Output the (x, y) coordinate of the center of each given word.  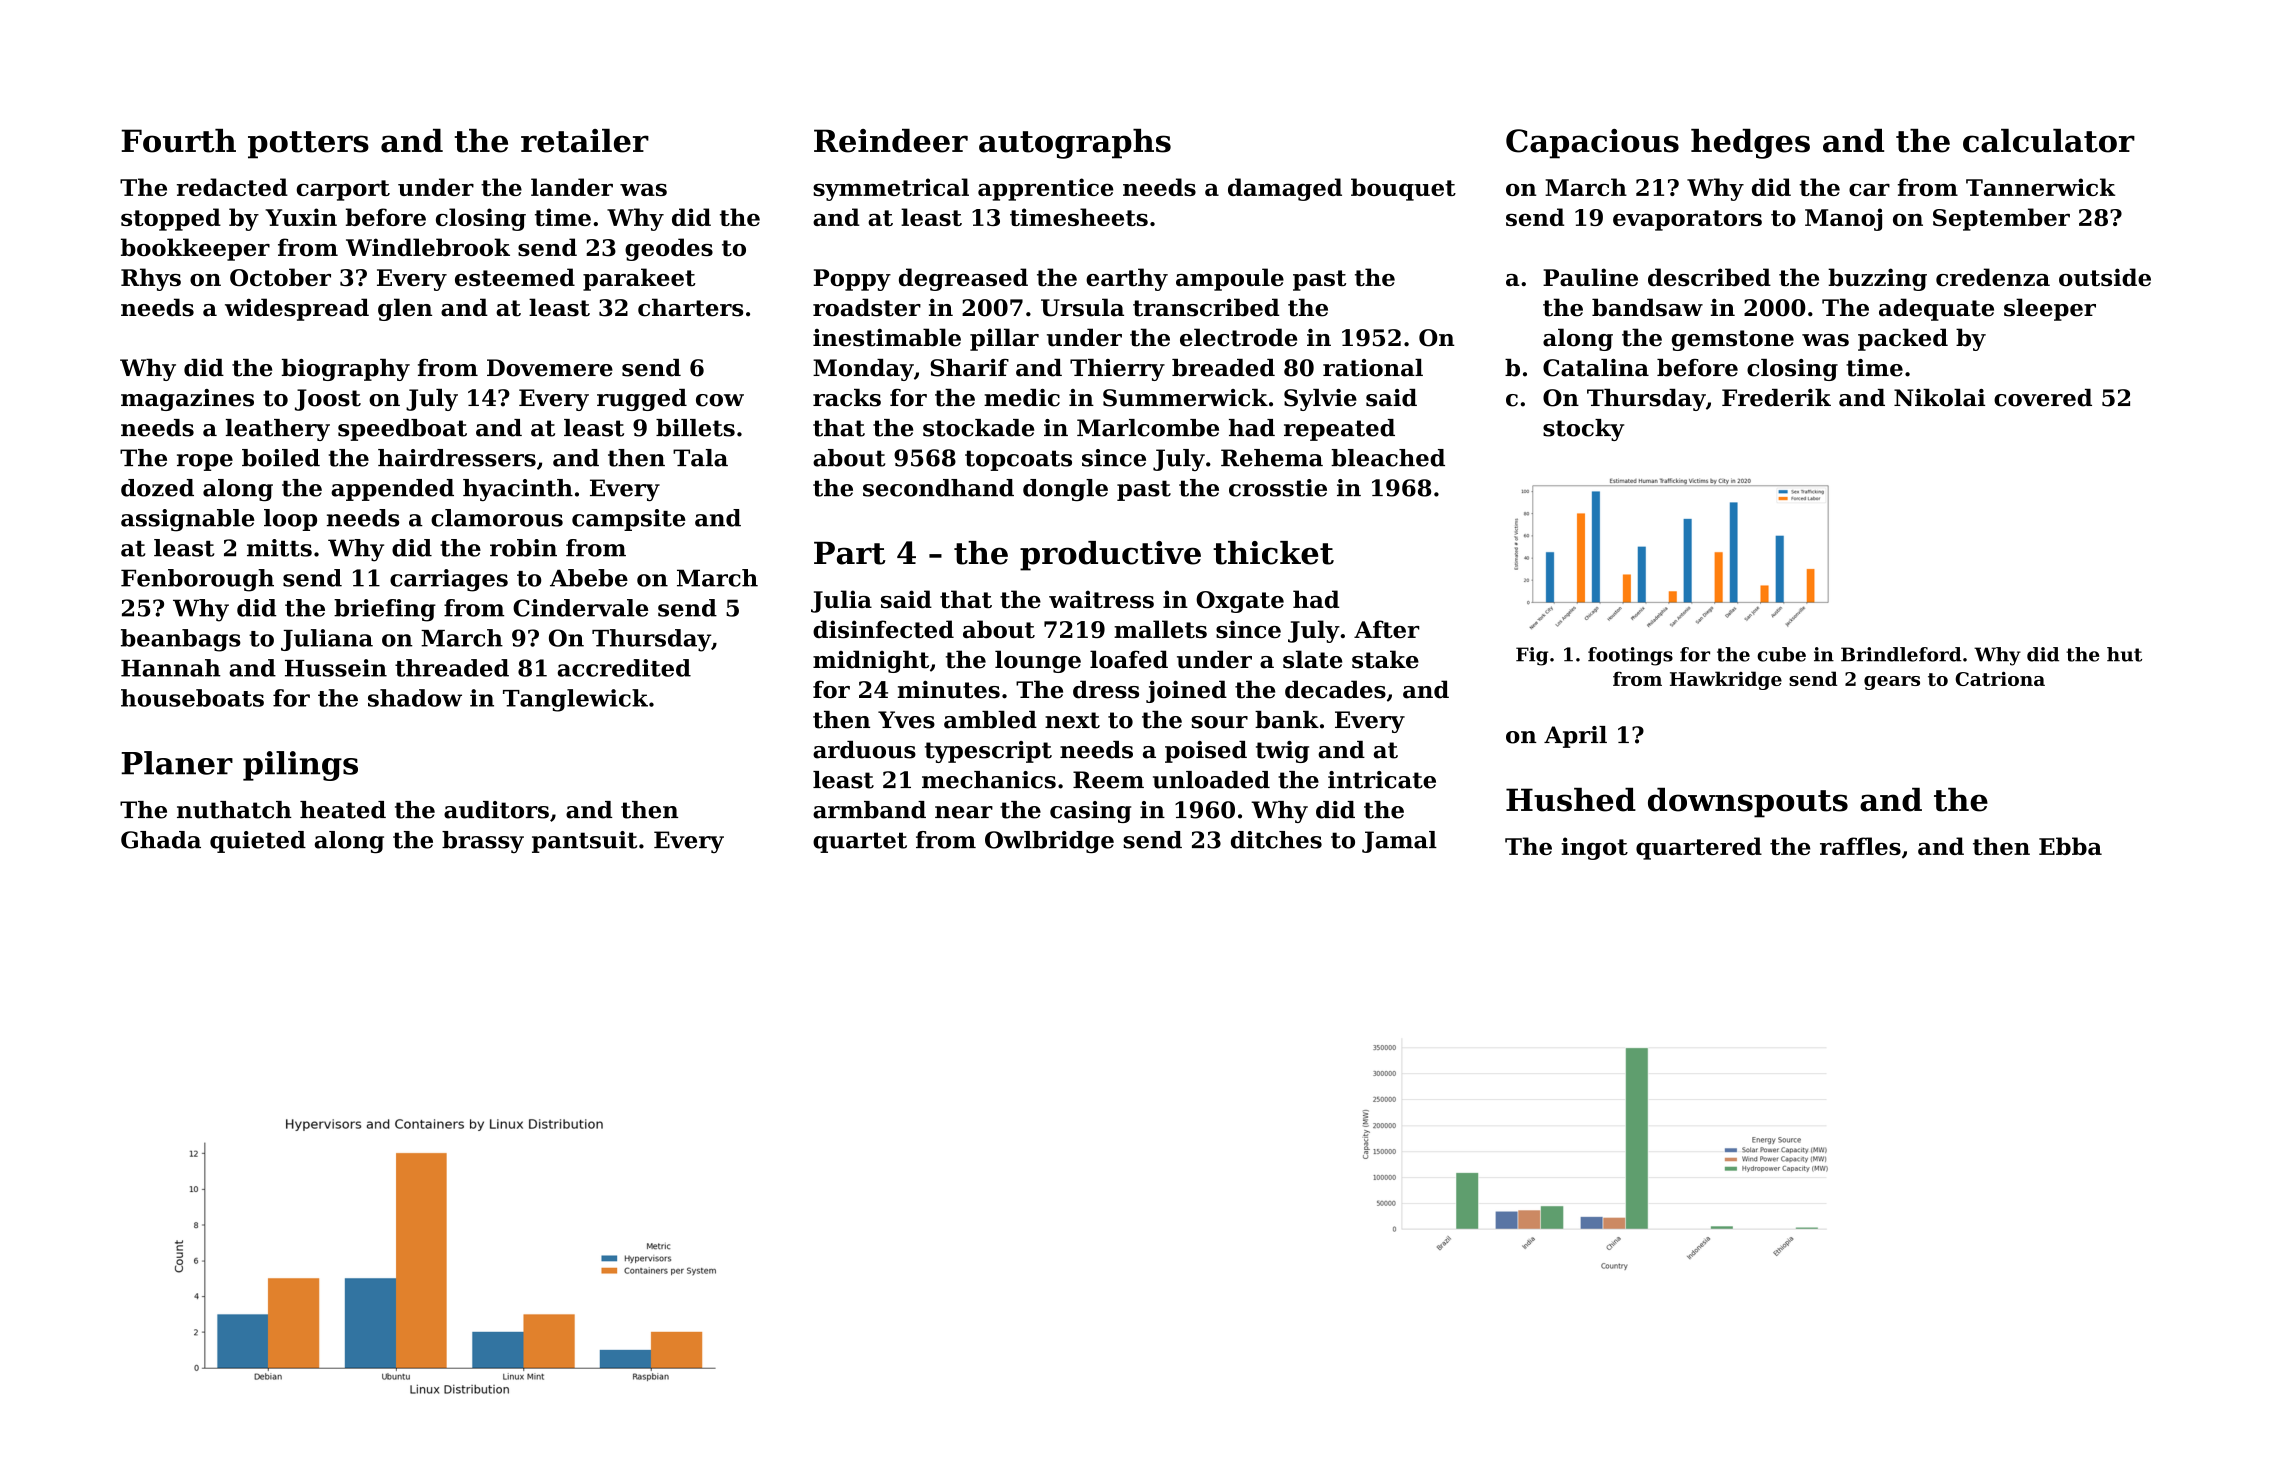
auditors (496, 810)
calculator (2049, 141)
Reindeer (891, 141)
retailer (585, 141)
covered (2043, 398)
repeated (1339, 430)
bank (1287, 720)
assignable (188, 520)
